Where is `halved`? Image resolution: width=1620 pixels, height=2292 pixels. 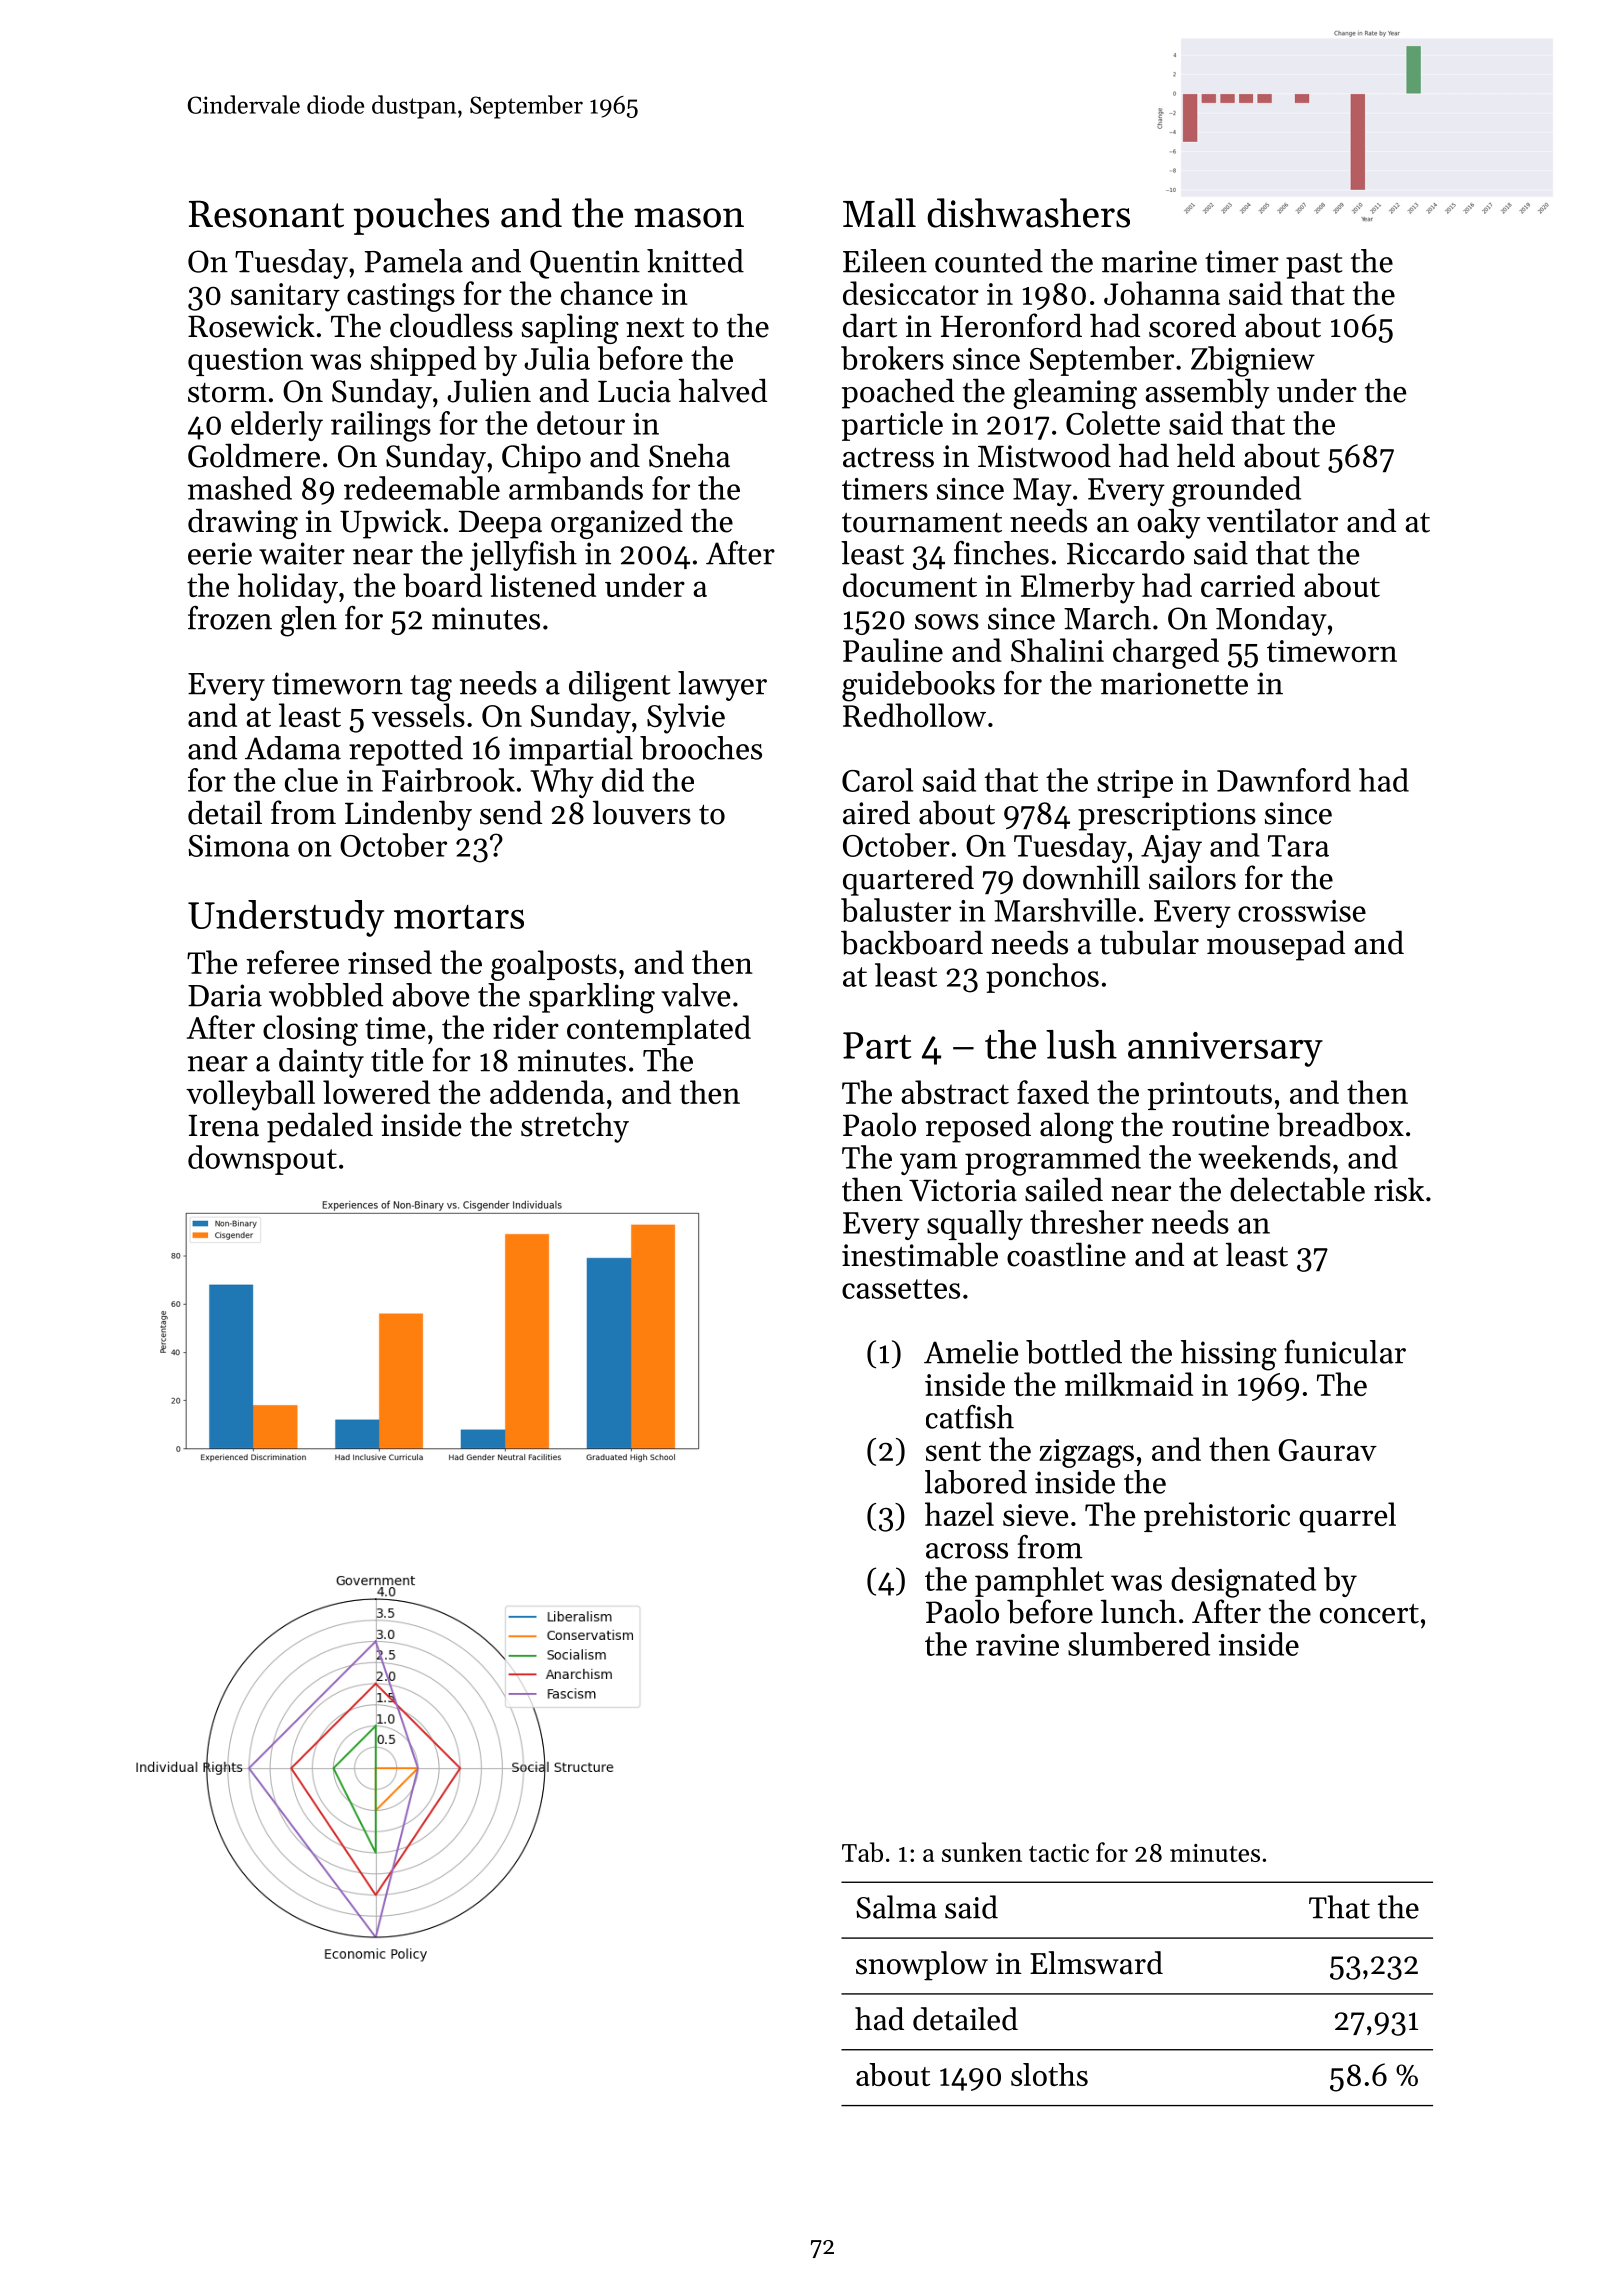 halved is located at coordinates (723, 390).
